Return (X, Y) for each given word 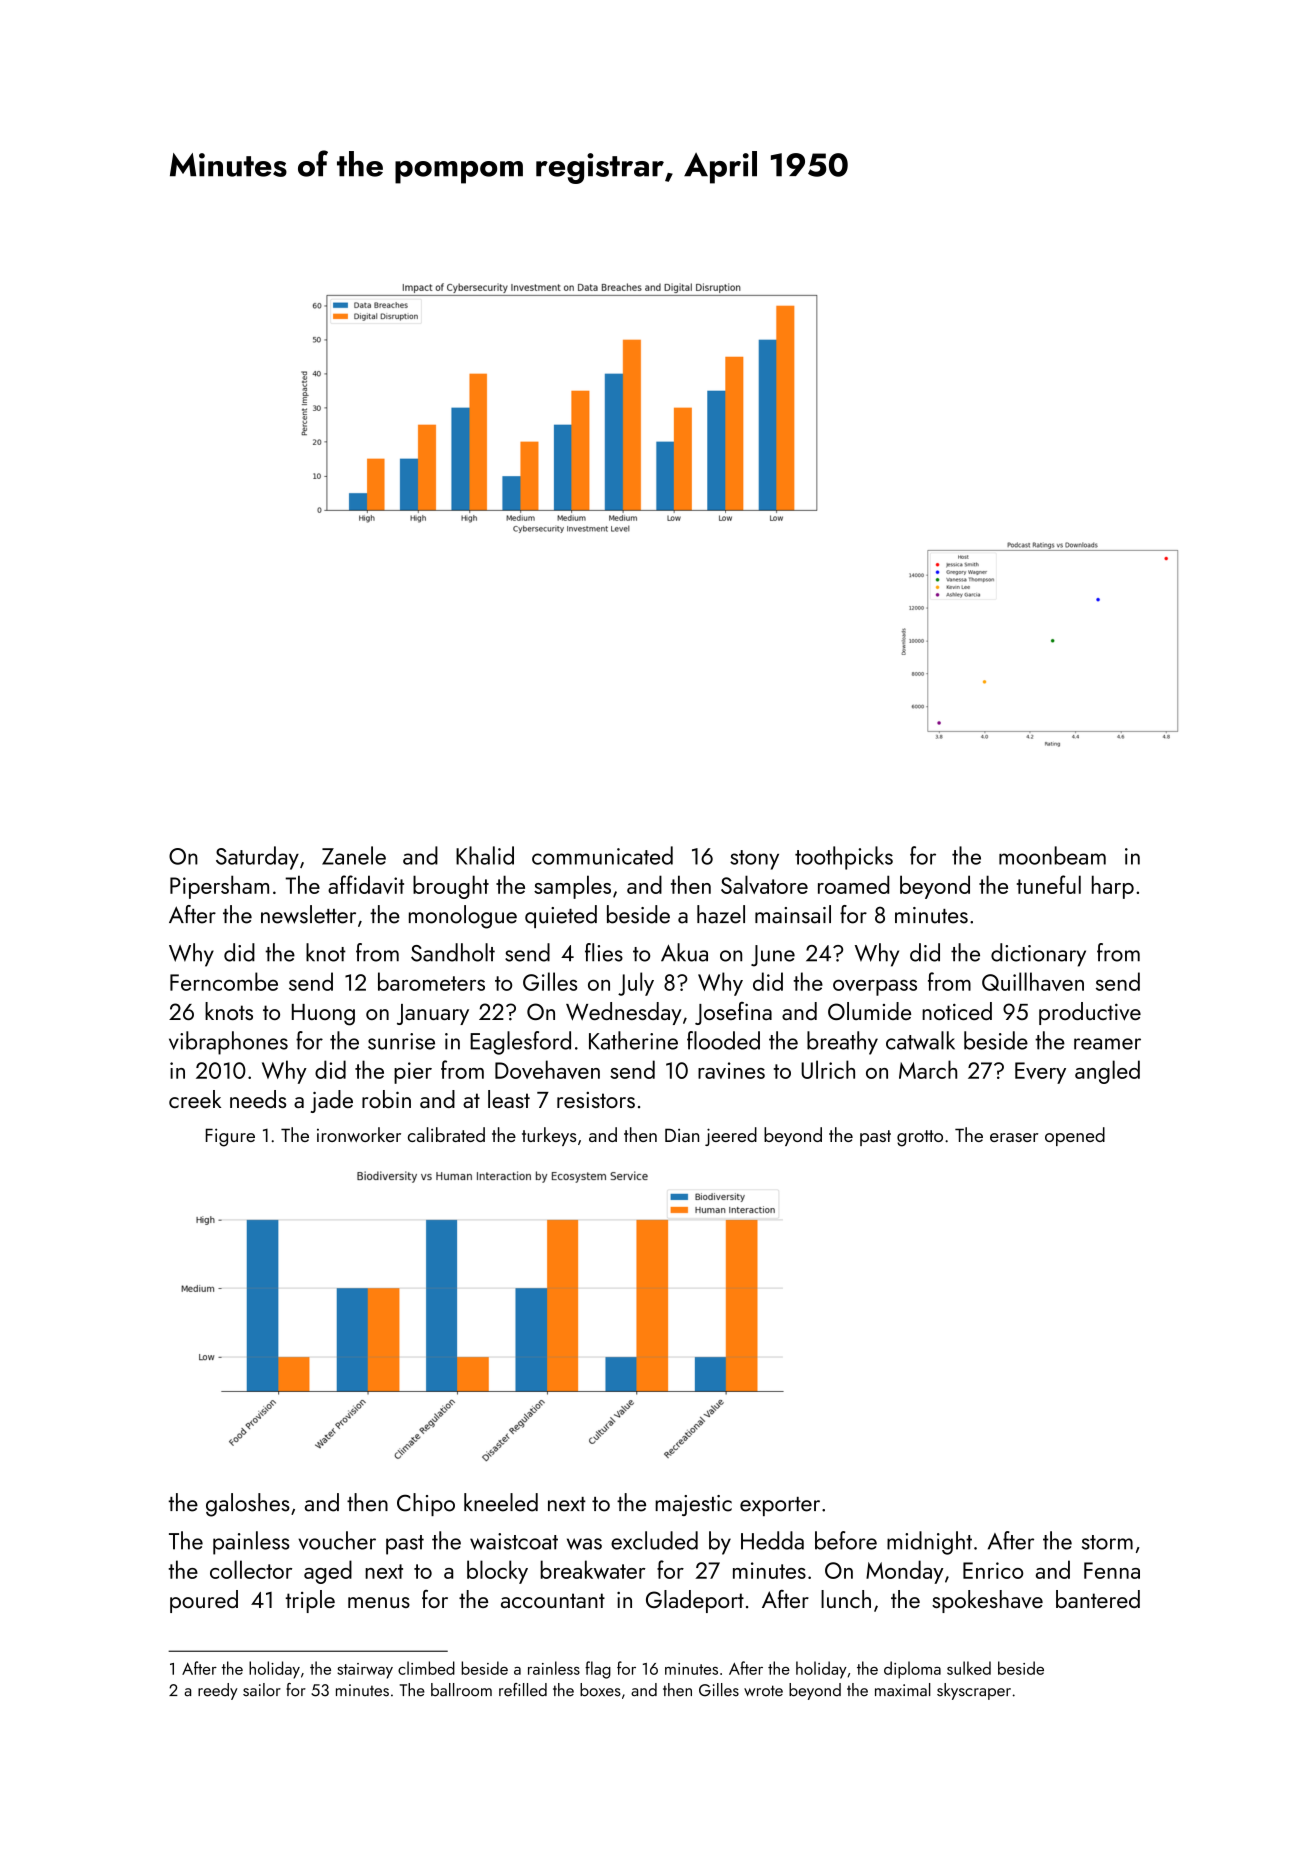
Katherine (633, 1040)
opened (1075, 1136)
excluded (654, 1540)
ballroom (461, 1690)
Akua (684, 952)
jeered (731, 1136)
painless (251, 1543)
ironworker (359, 1134)
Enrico (993, 1570)
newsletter (308, 914)
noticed (957, 1011)
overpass (875, 988)
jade (332, 1101)
